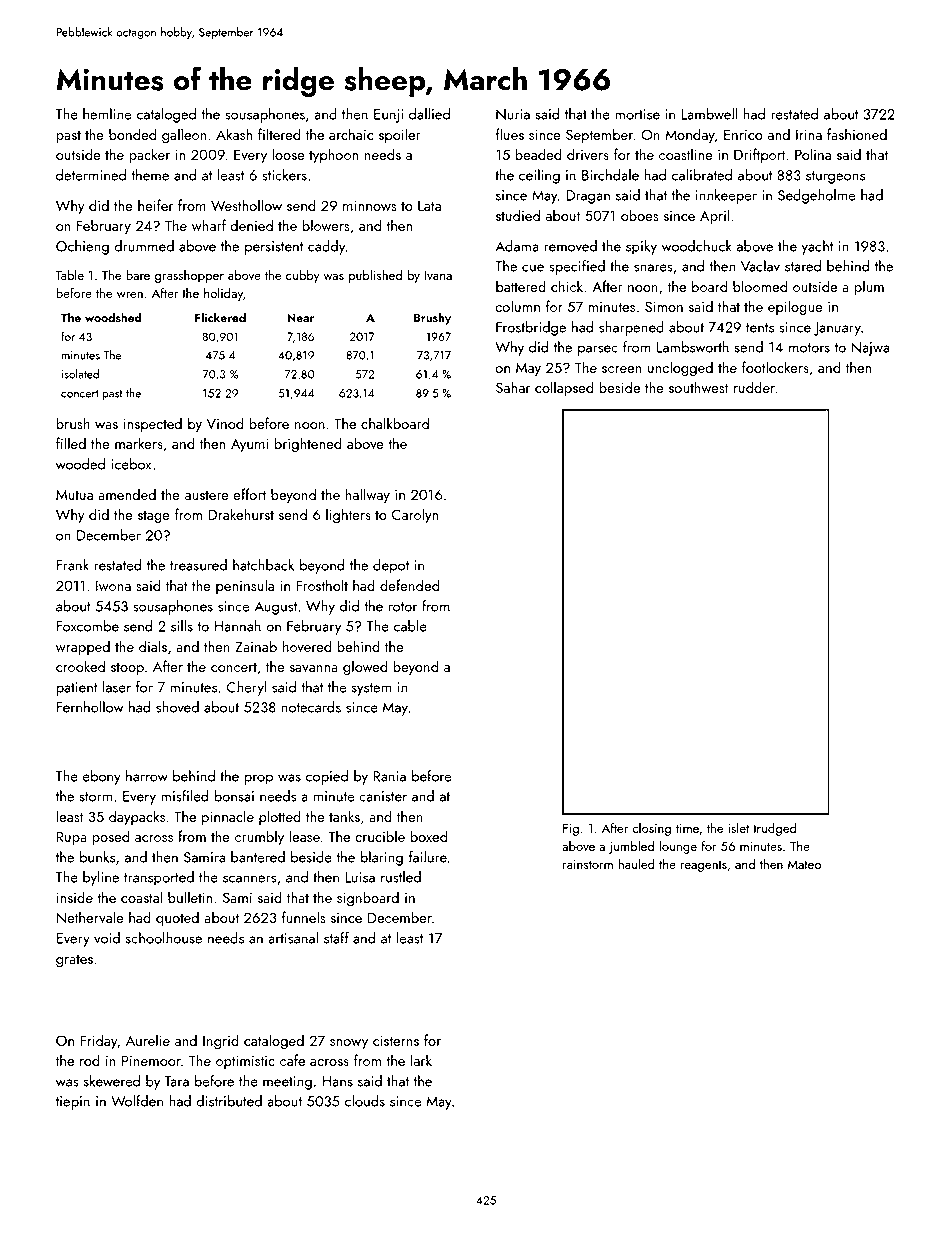 The image size is (952, 1233). I want to click on trudged, so click(775, 829).
